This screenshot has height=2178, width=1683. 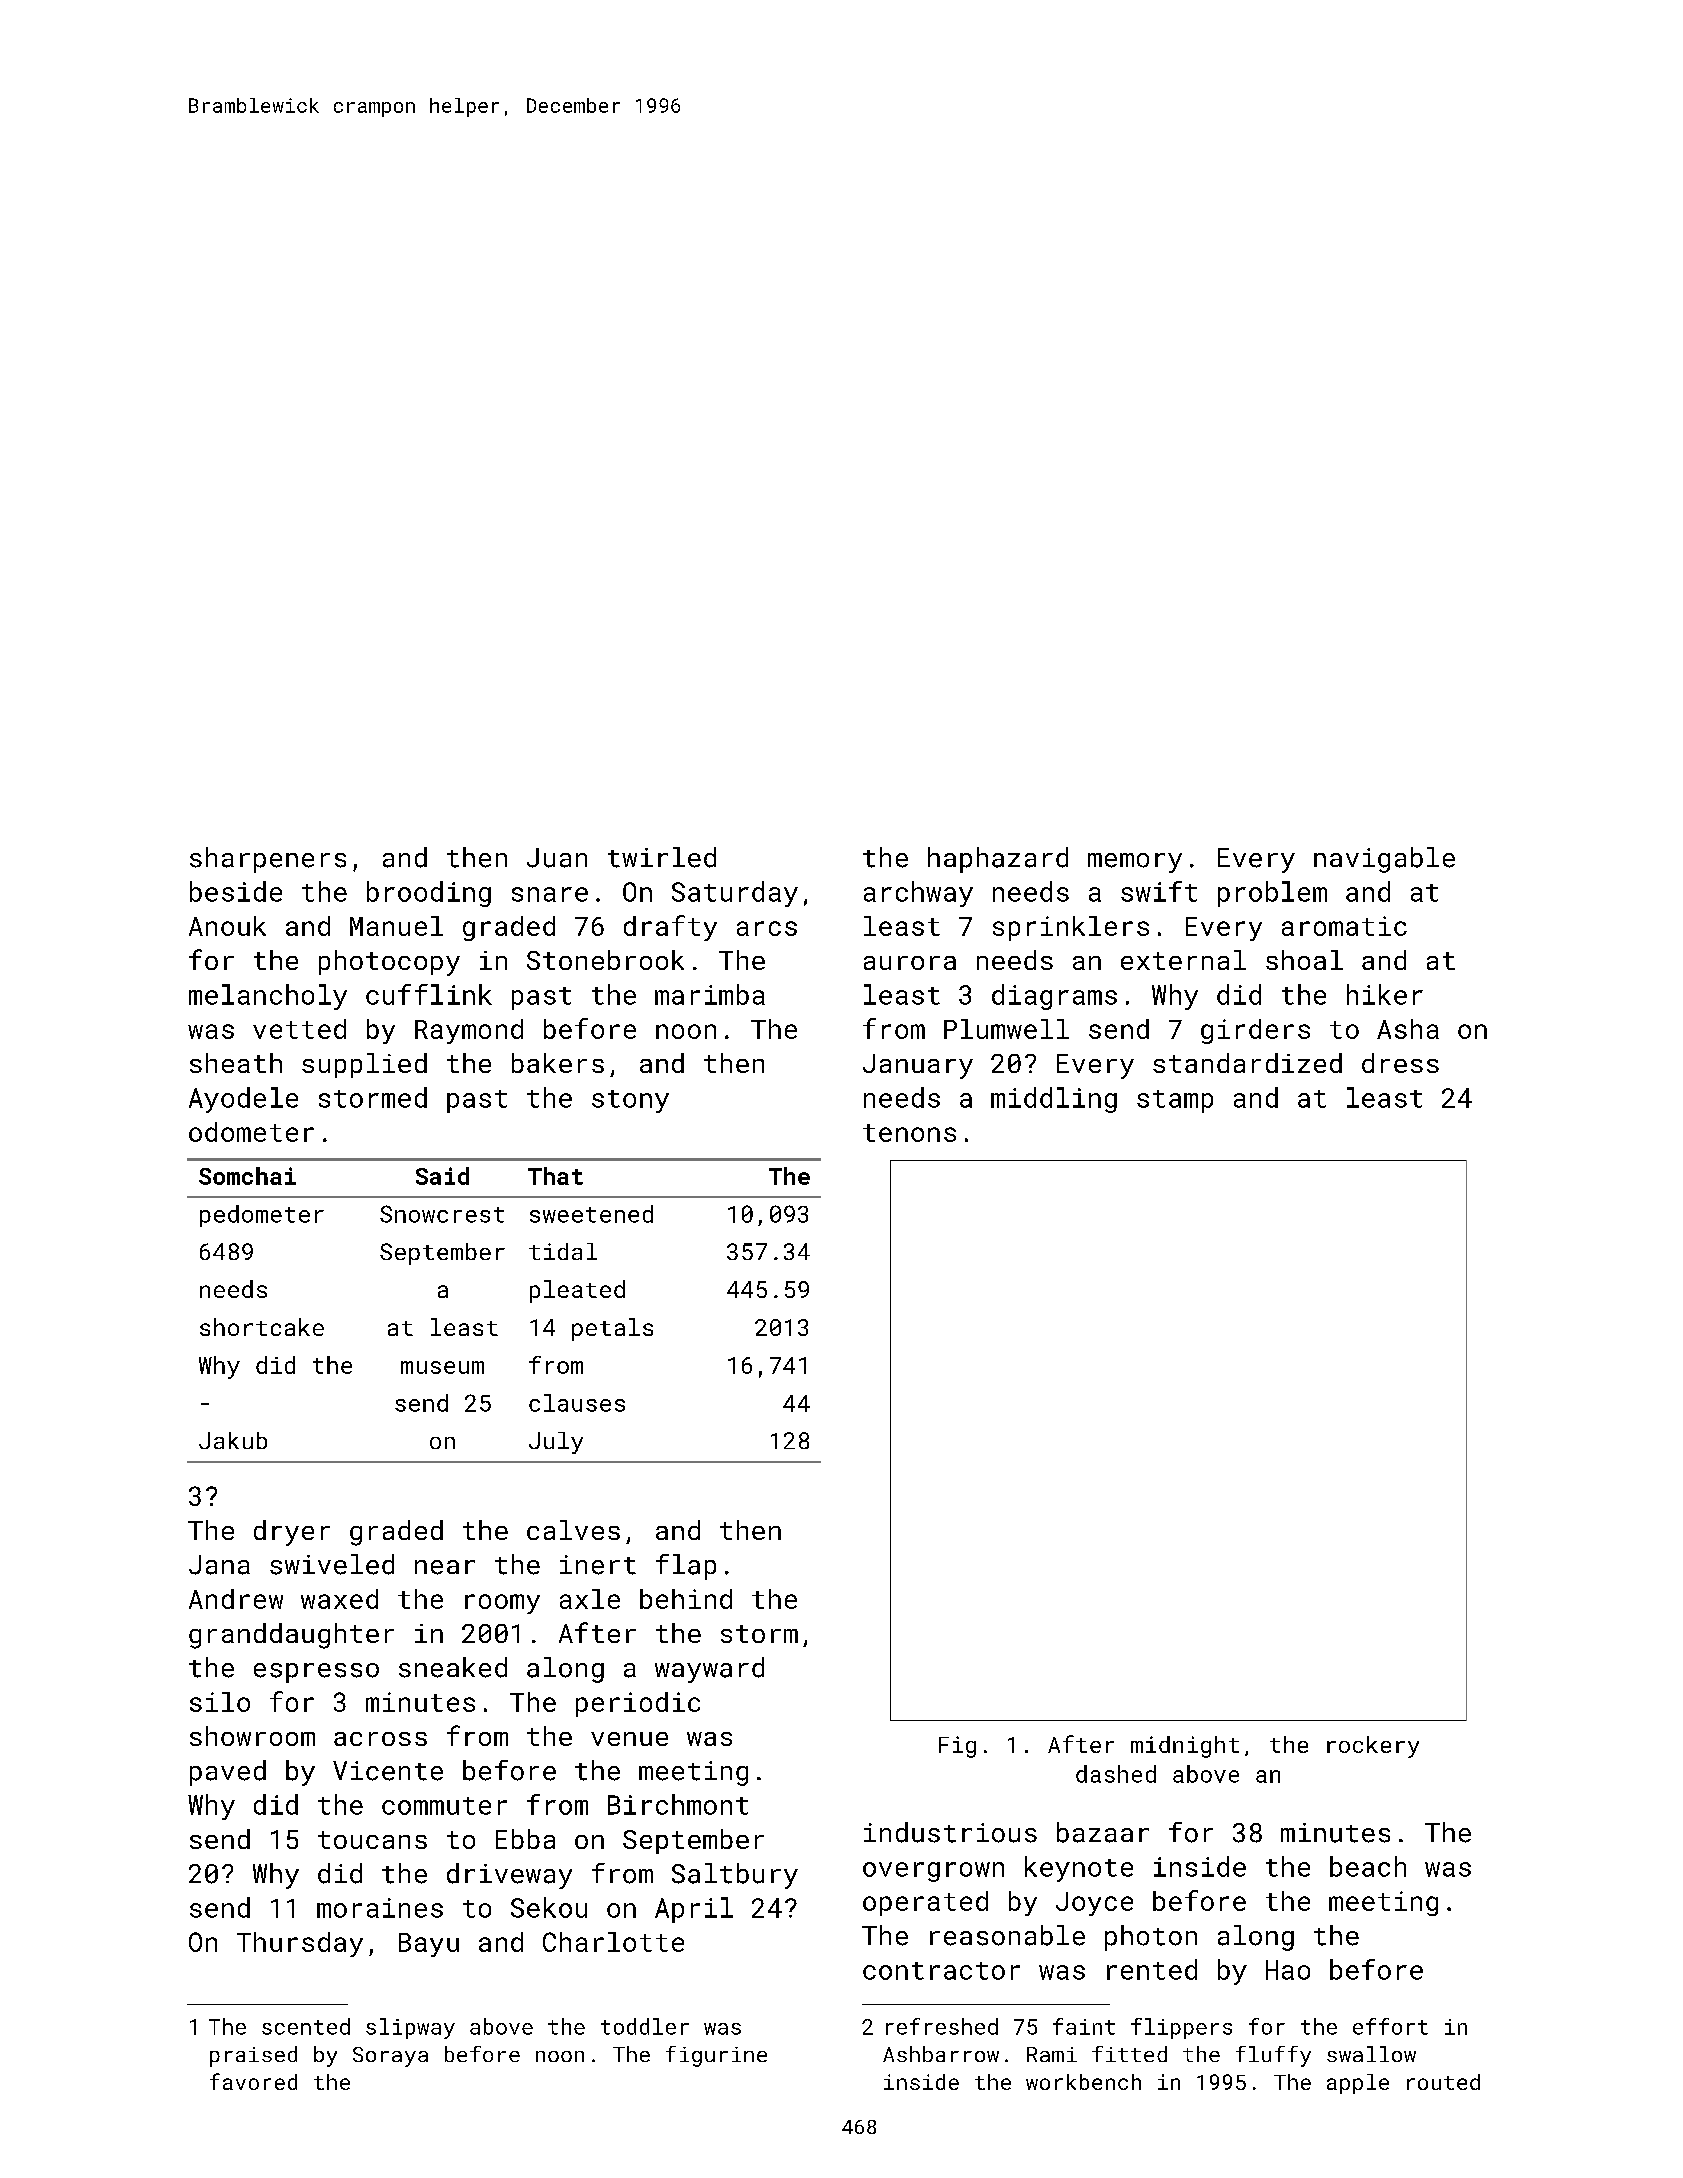 What do you see at coordinates (941, 2054) in the screenshot?
I see `Ashbarrow` at bounding box center [941, 2054].
